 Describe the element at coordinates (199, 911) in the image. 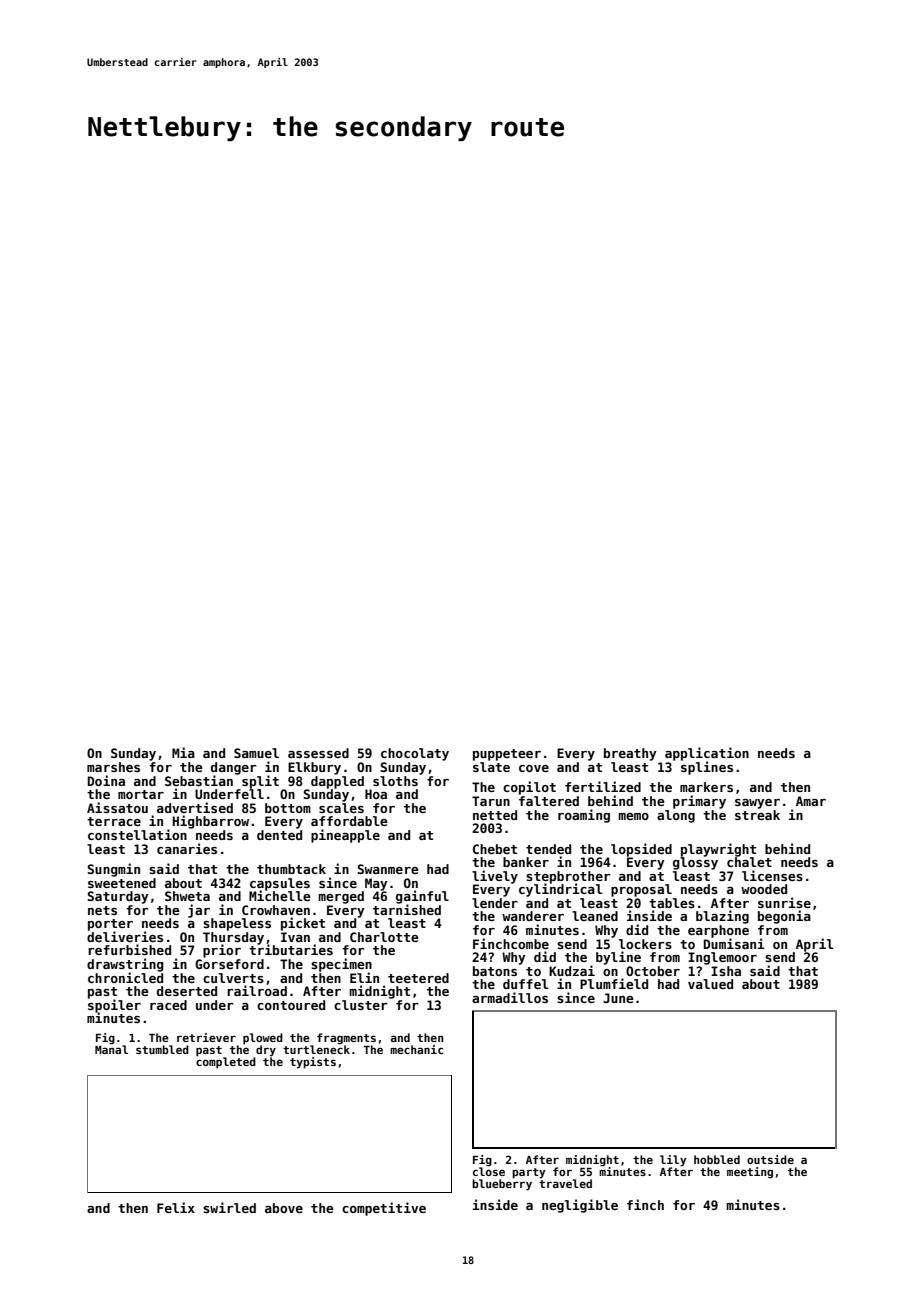

I see `jar` at that location.
